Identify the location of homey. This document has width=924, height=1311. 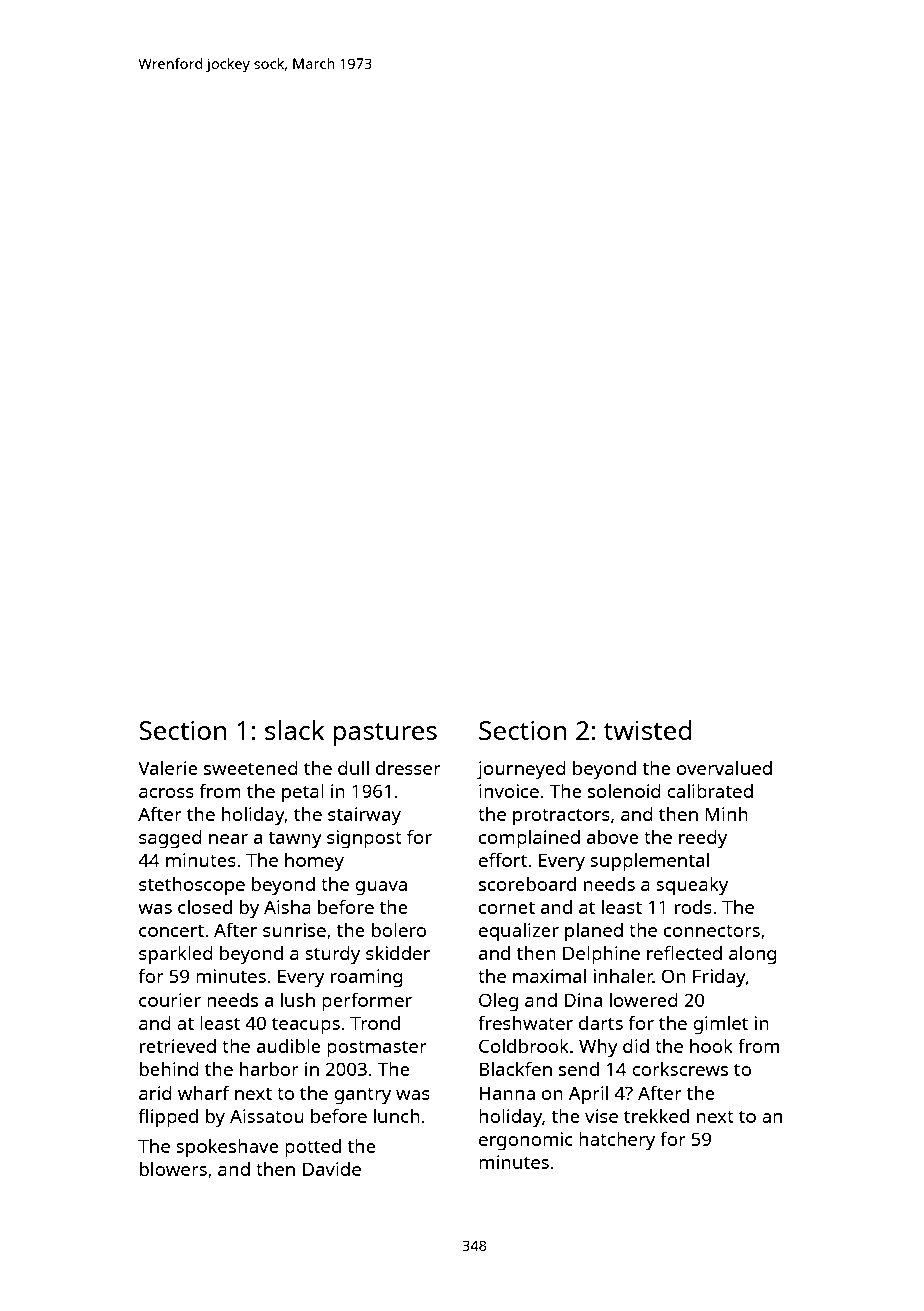
(314, 862).
